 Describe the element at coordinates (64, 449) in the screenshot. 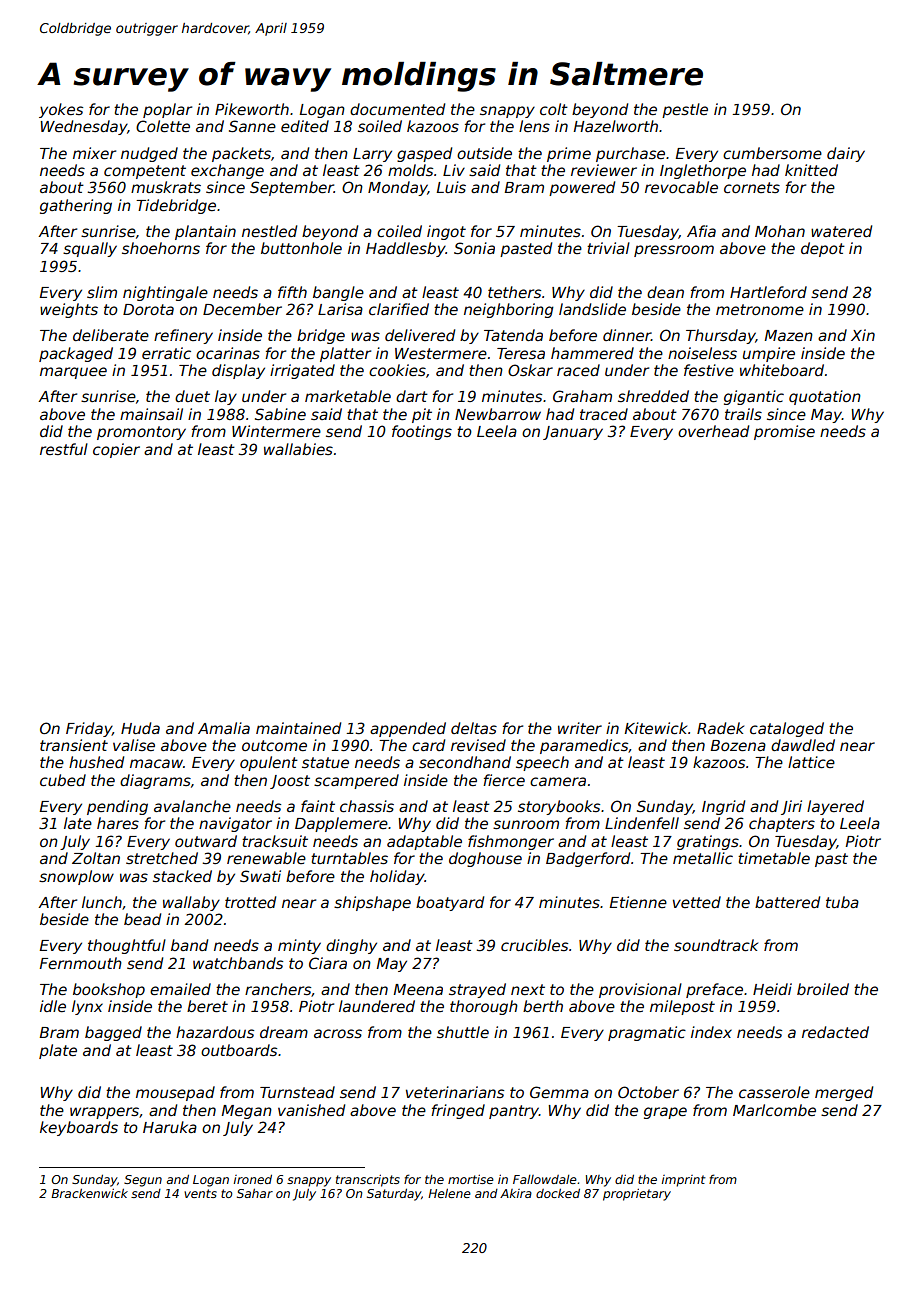

I see `restful` at that location.
